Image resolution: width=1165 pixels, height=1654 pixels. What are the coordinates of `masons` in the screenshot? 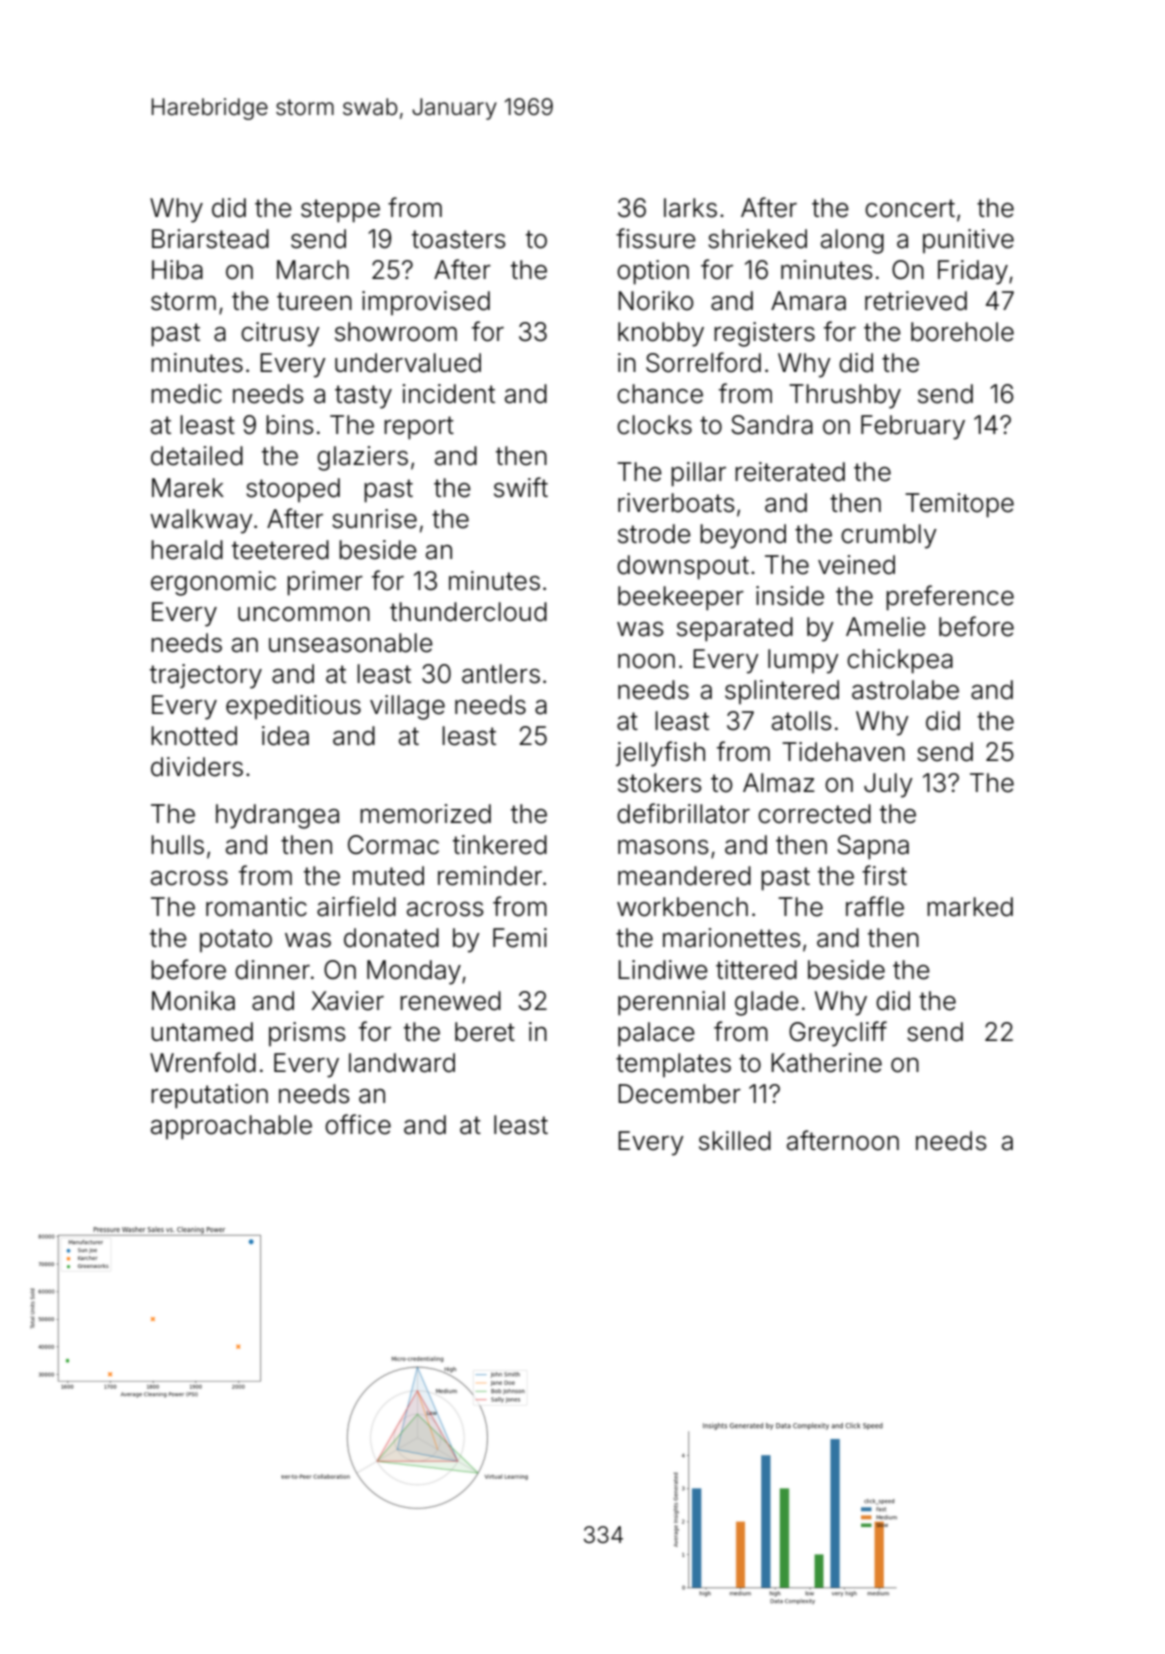 It's located at (663, 847).
